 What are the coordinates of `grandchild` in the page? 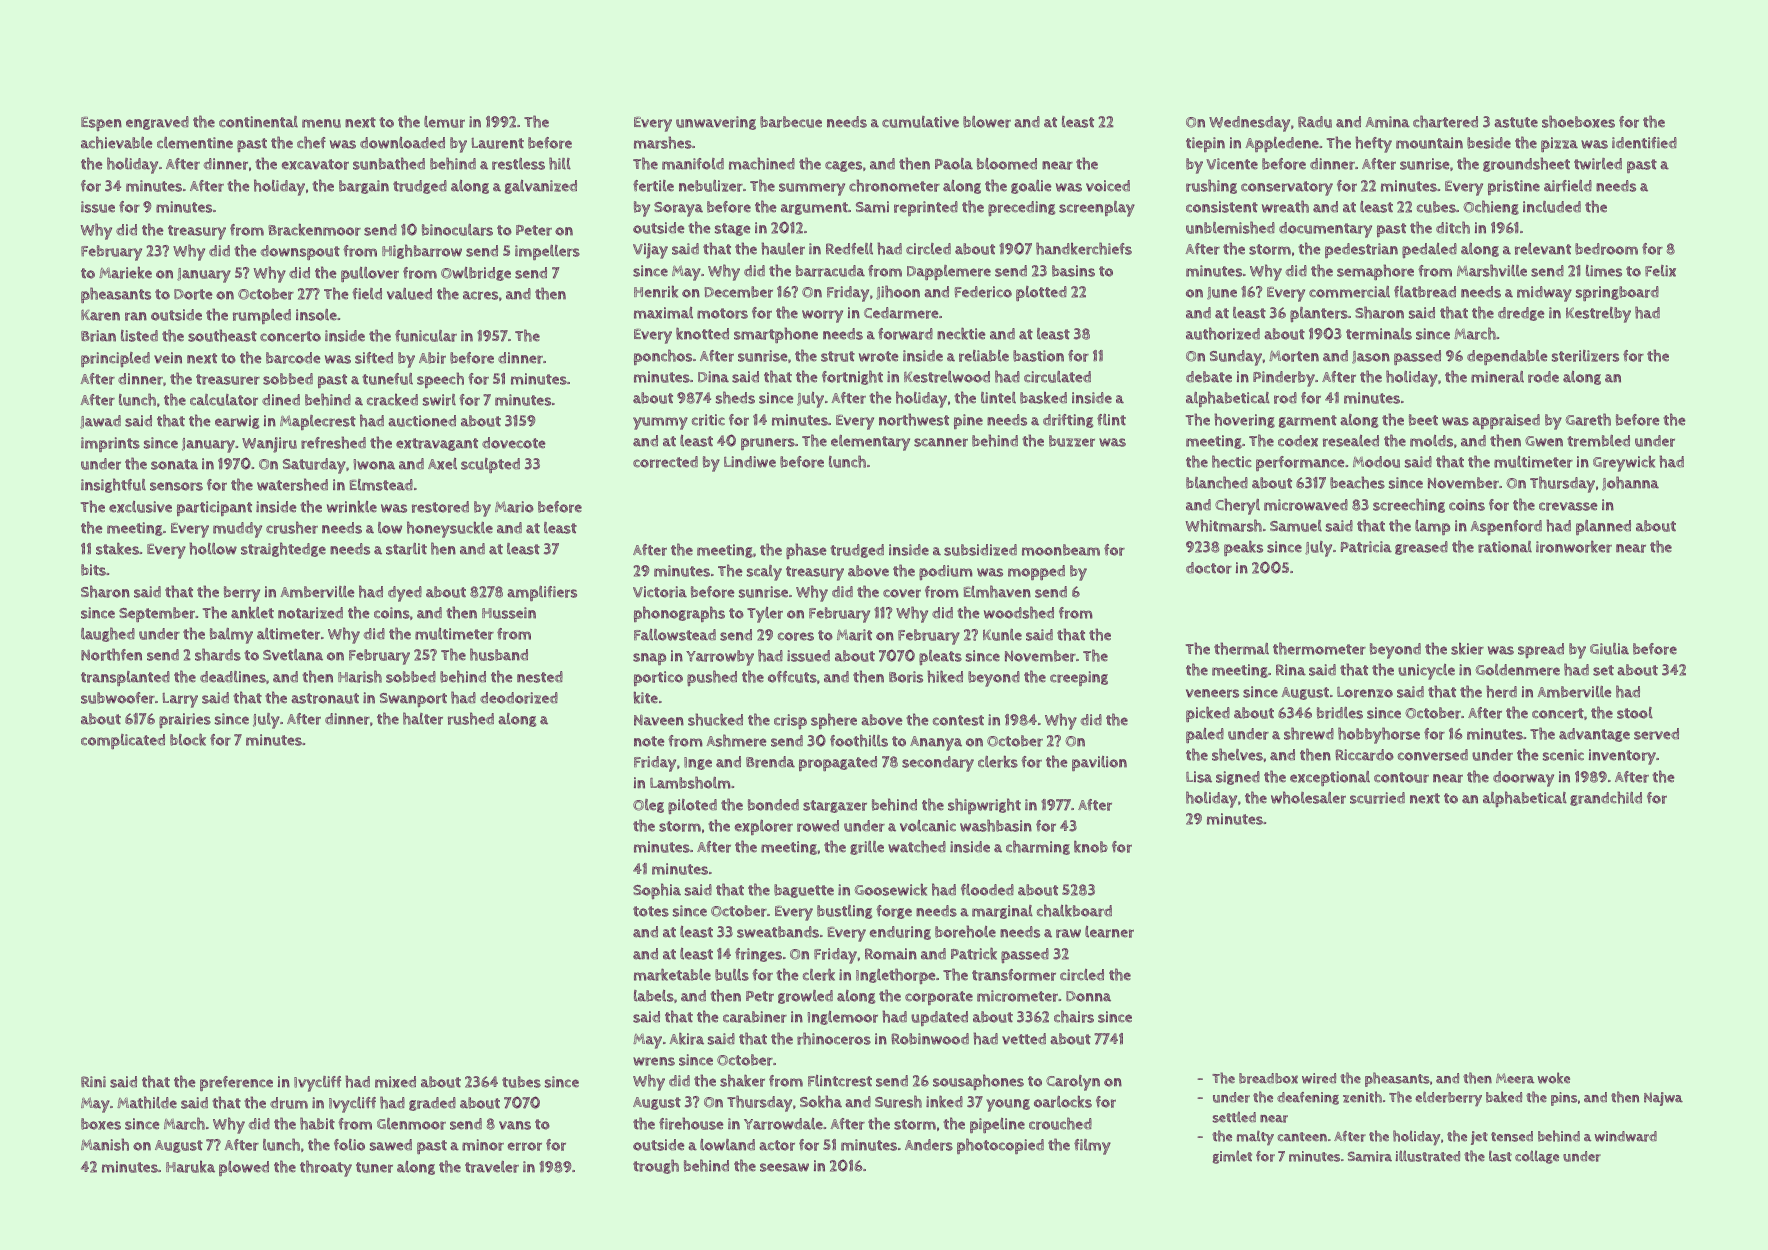 It's located at (1606, 798).
